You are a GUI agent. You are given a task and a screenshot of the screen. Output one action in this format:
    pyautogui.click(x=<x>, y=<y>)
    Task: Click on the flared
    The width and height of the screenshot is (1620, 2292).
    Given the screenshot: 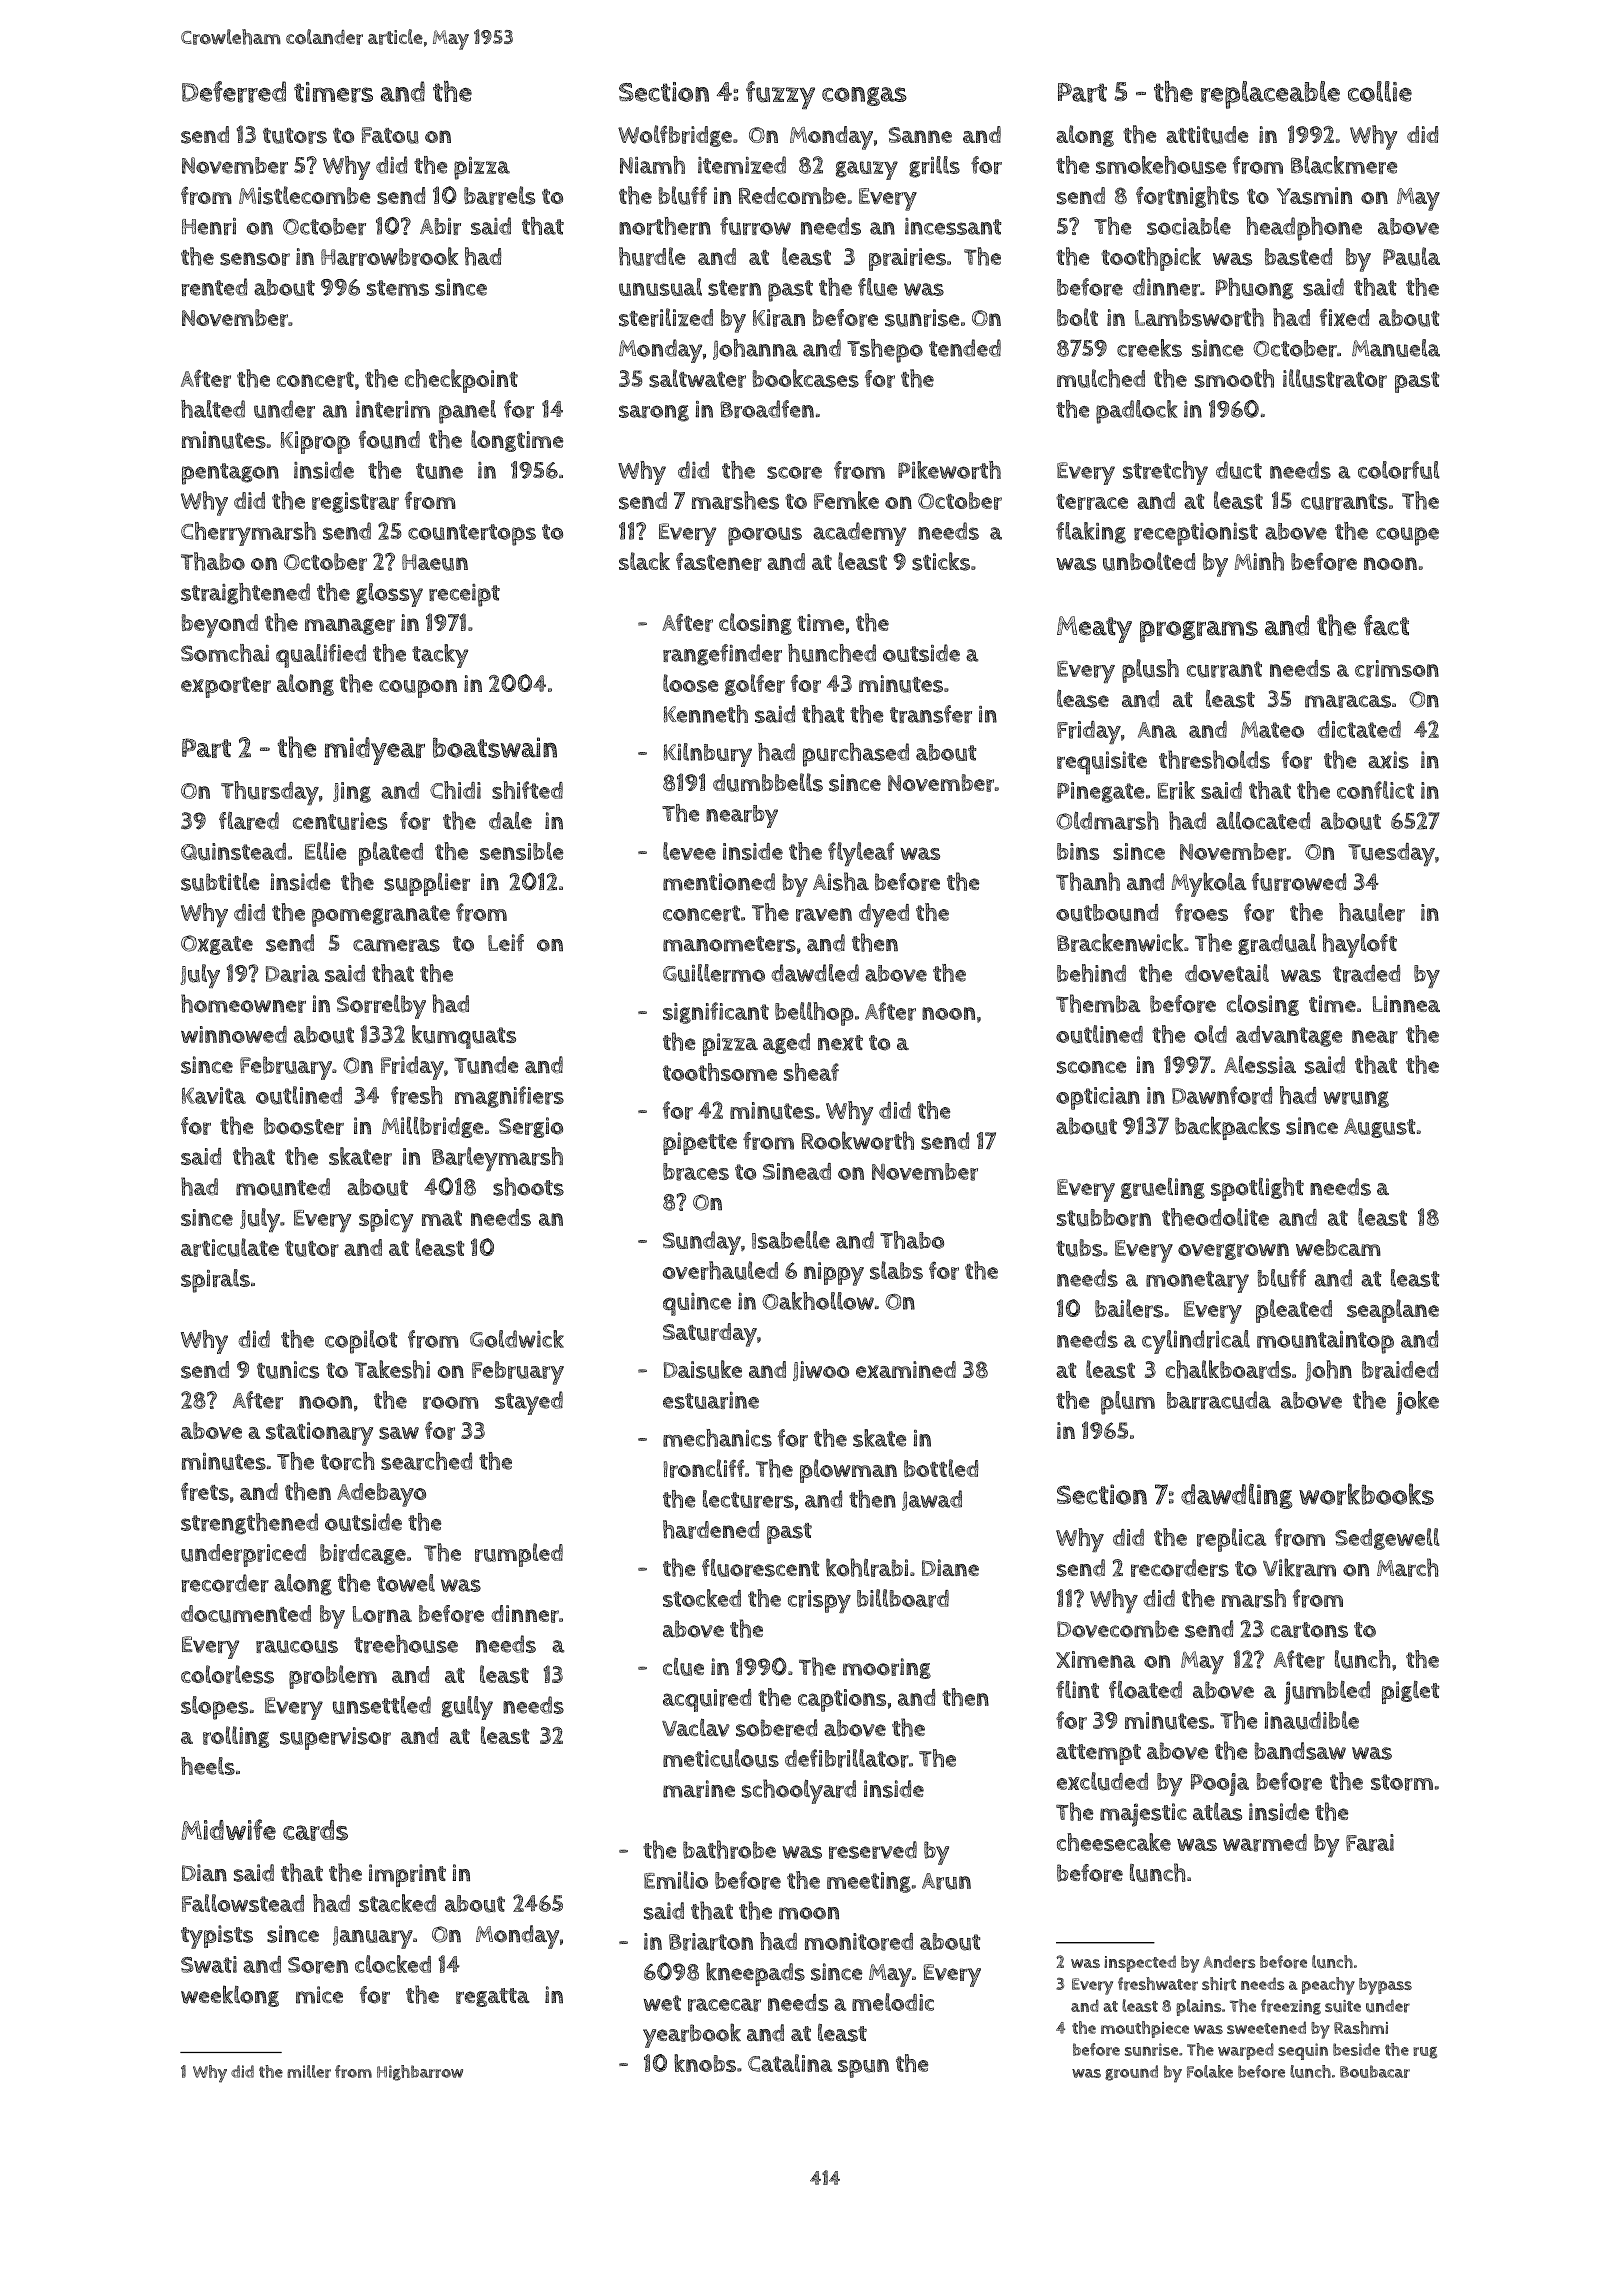 What is the action you would take?
    pyautogui.click(x=249, y=821)
